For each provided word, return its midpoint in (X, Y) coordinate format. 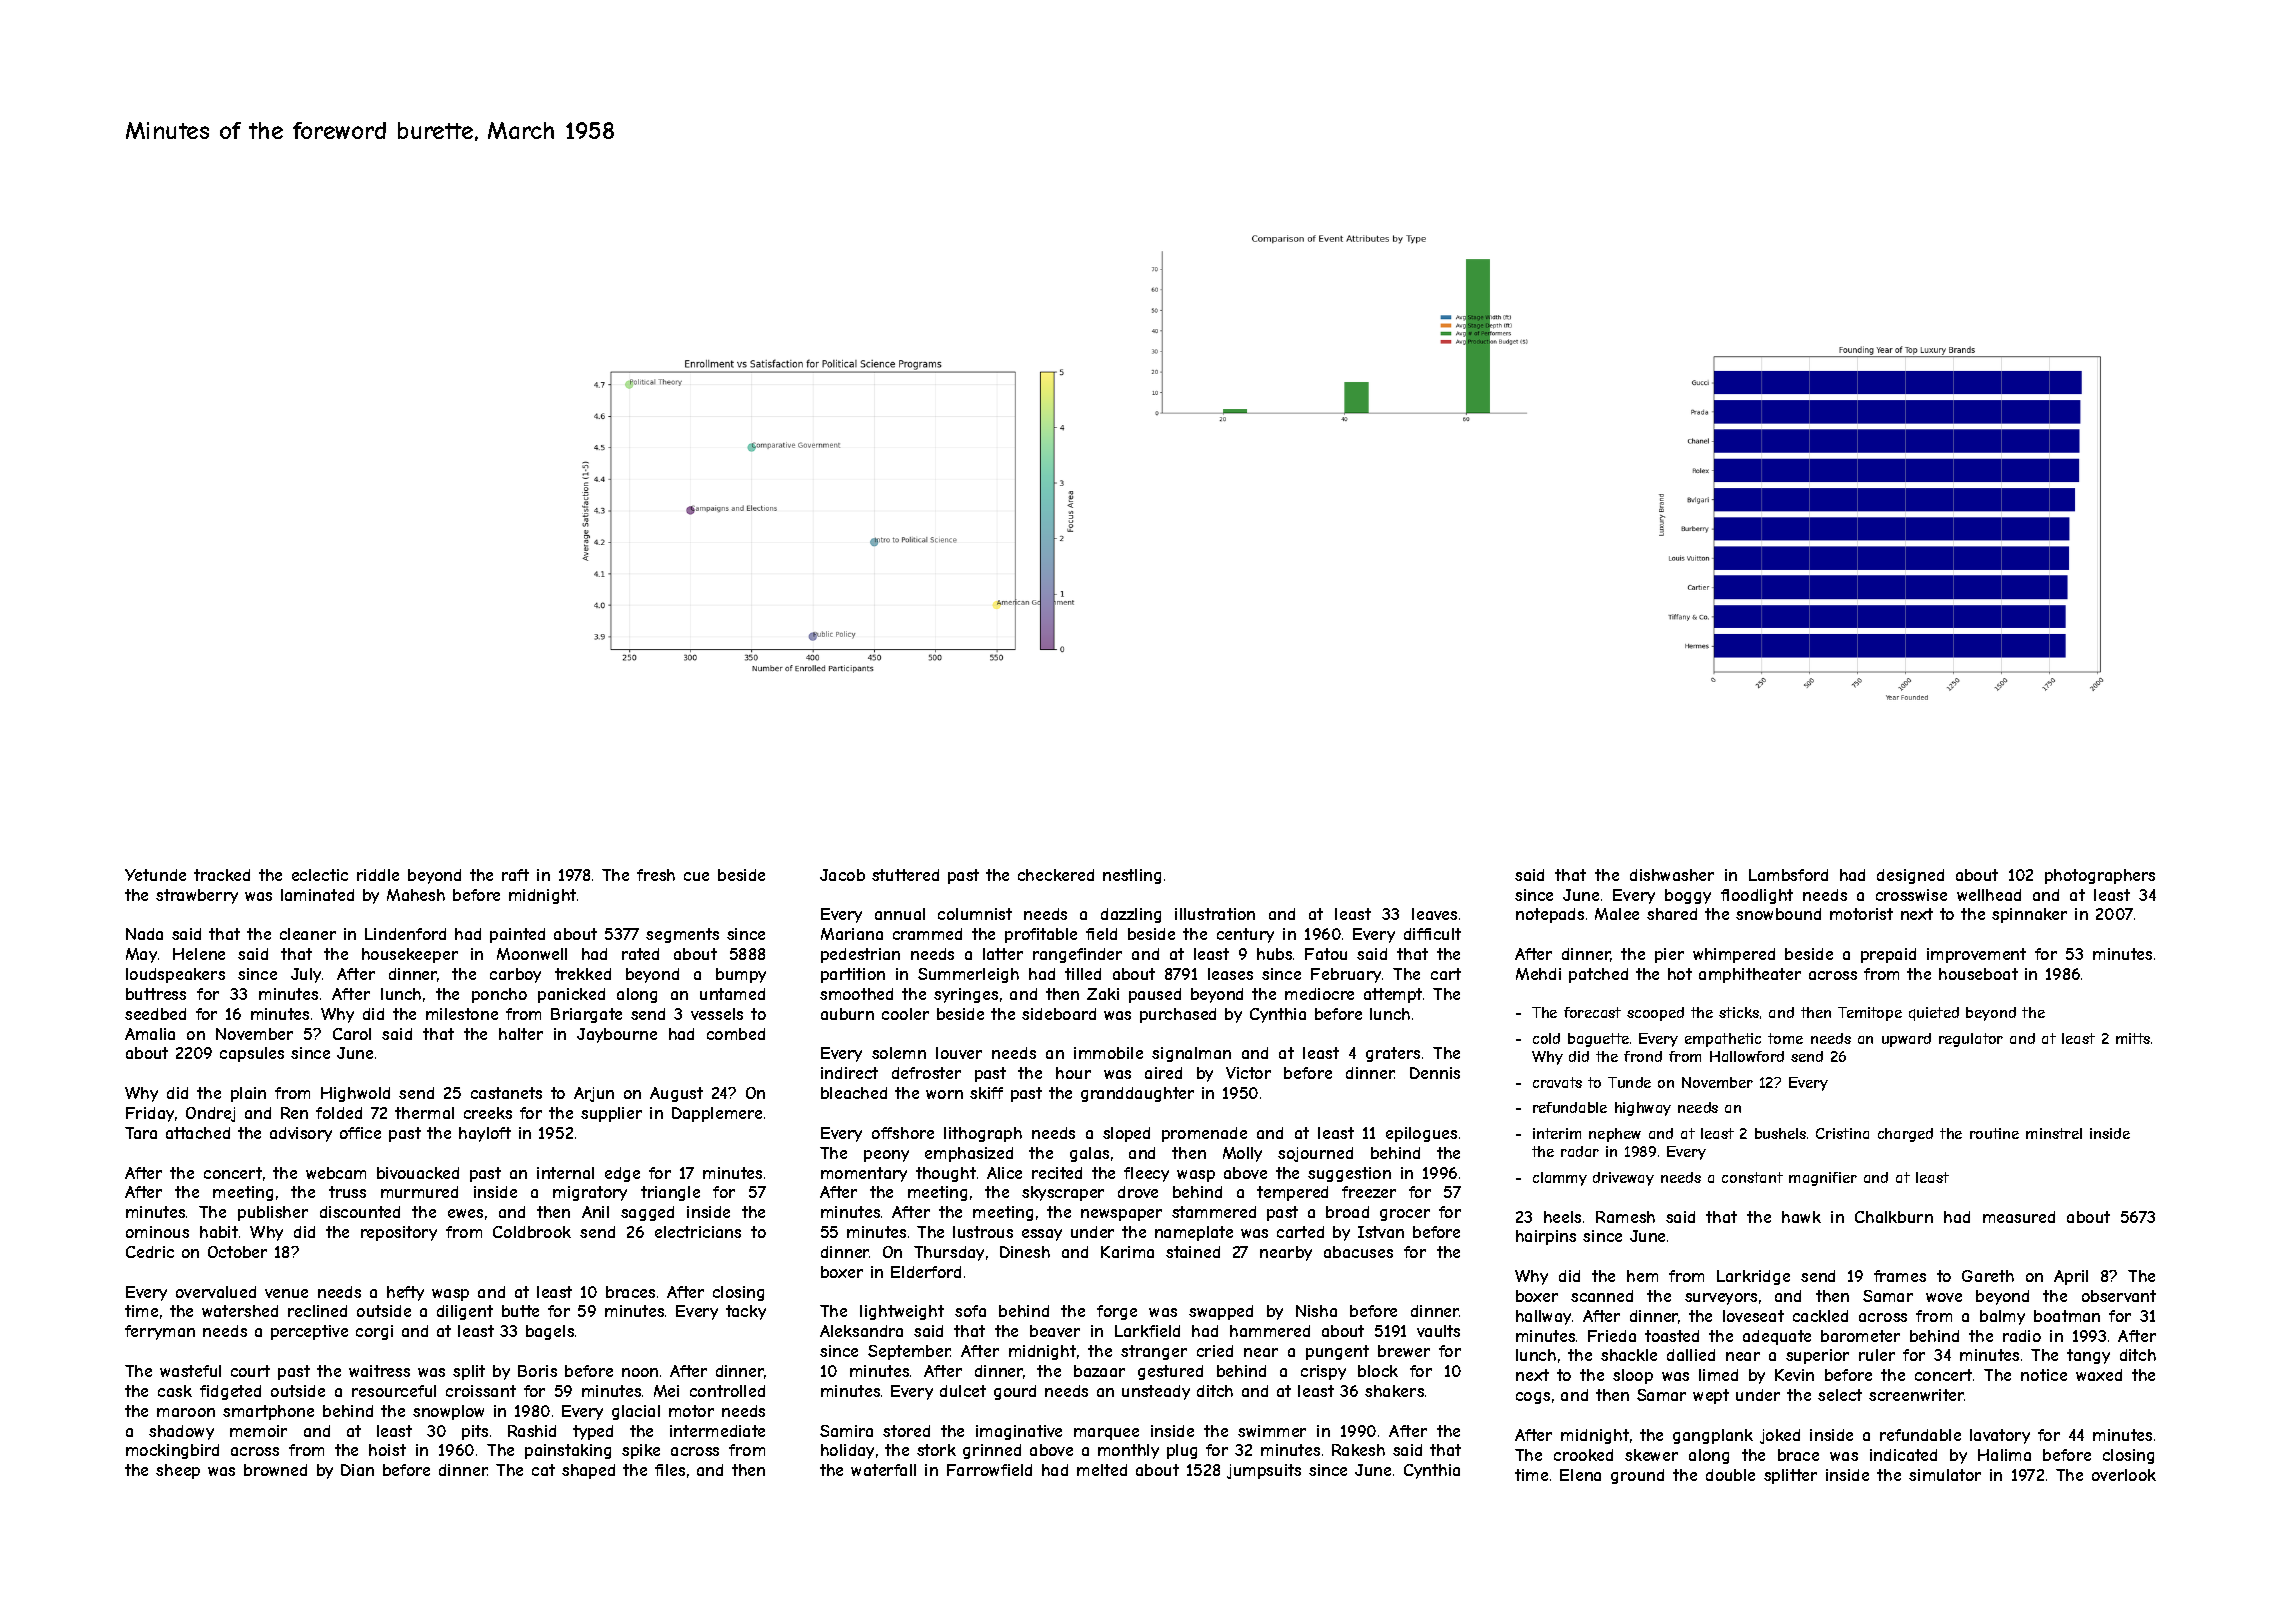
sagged (647, 1213)
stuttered (905, 875)
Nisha (1316, 1311)
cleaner (308, 934)
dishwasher (1672, 875)
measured (2019, 1217)
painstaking (568, 1451)
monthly (1128, 1451)
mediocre (1319, 994)
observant (2119, 1296)
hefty (405, 1293)
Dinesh (1025, 1252)
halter (521, 1034)
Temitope (1870, 1014)
